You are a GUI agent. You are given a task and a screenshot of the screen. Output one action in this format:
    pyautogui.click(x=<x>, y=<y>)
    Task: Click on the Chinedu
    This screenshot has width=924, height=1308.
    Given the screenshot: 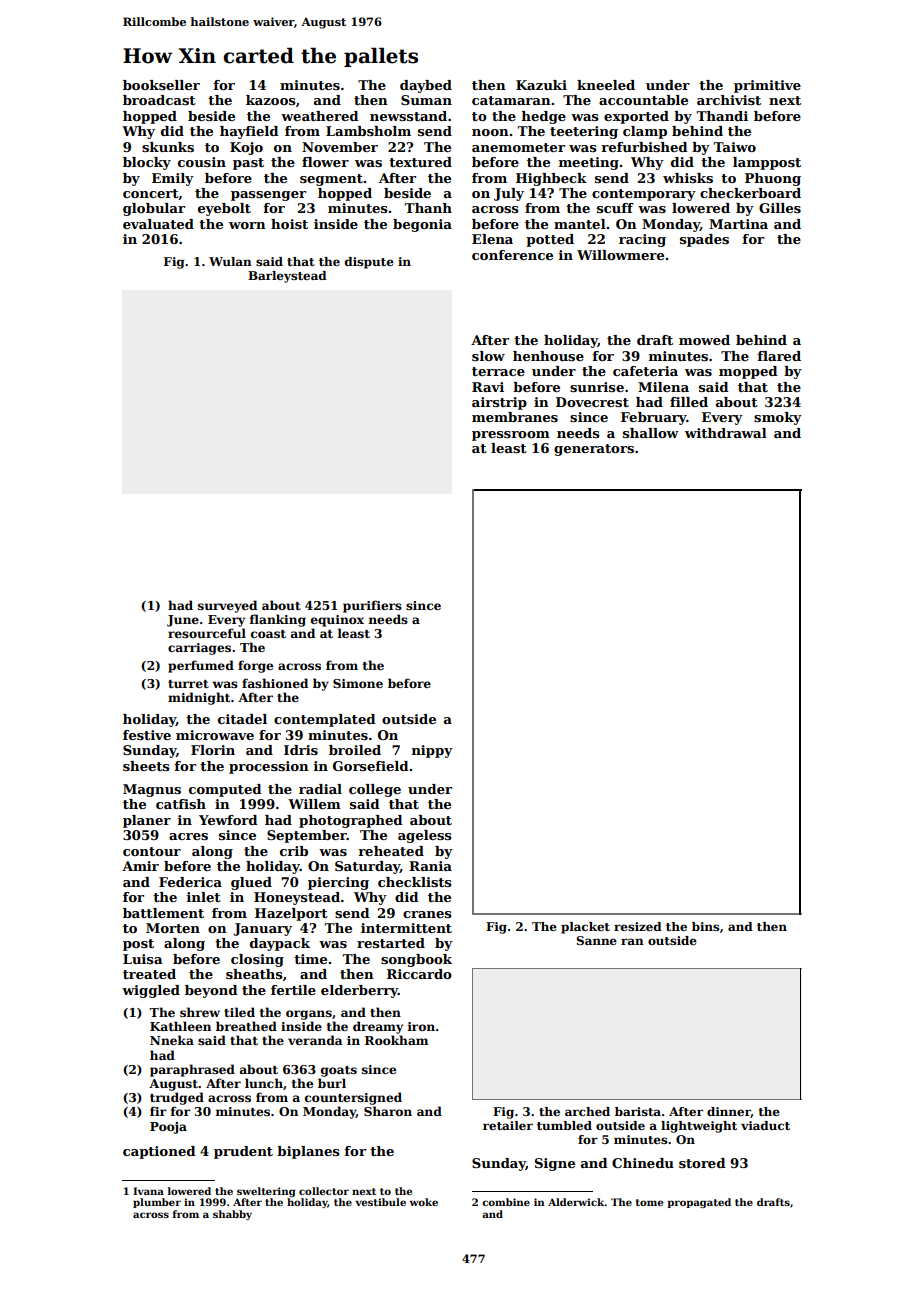 What is the action you would take?
    pyautogui.click(x=643, y=1163)
